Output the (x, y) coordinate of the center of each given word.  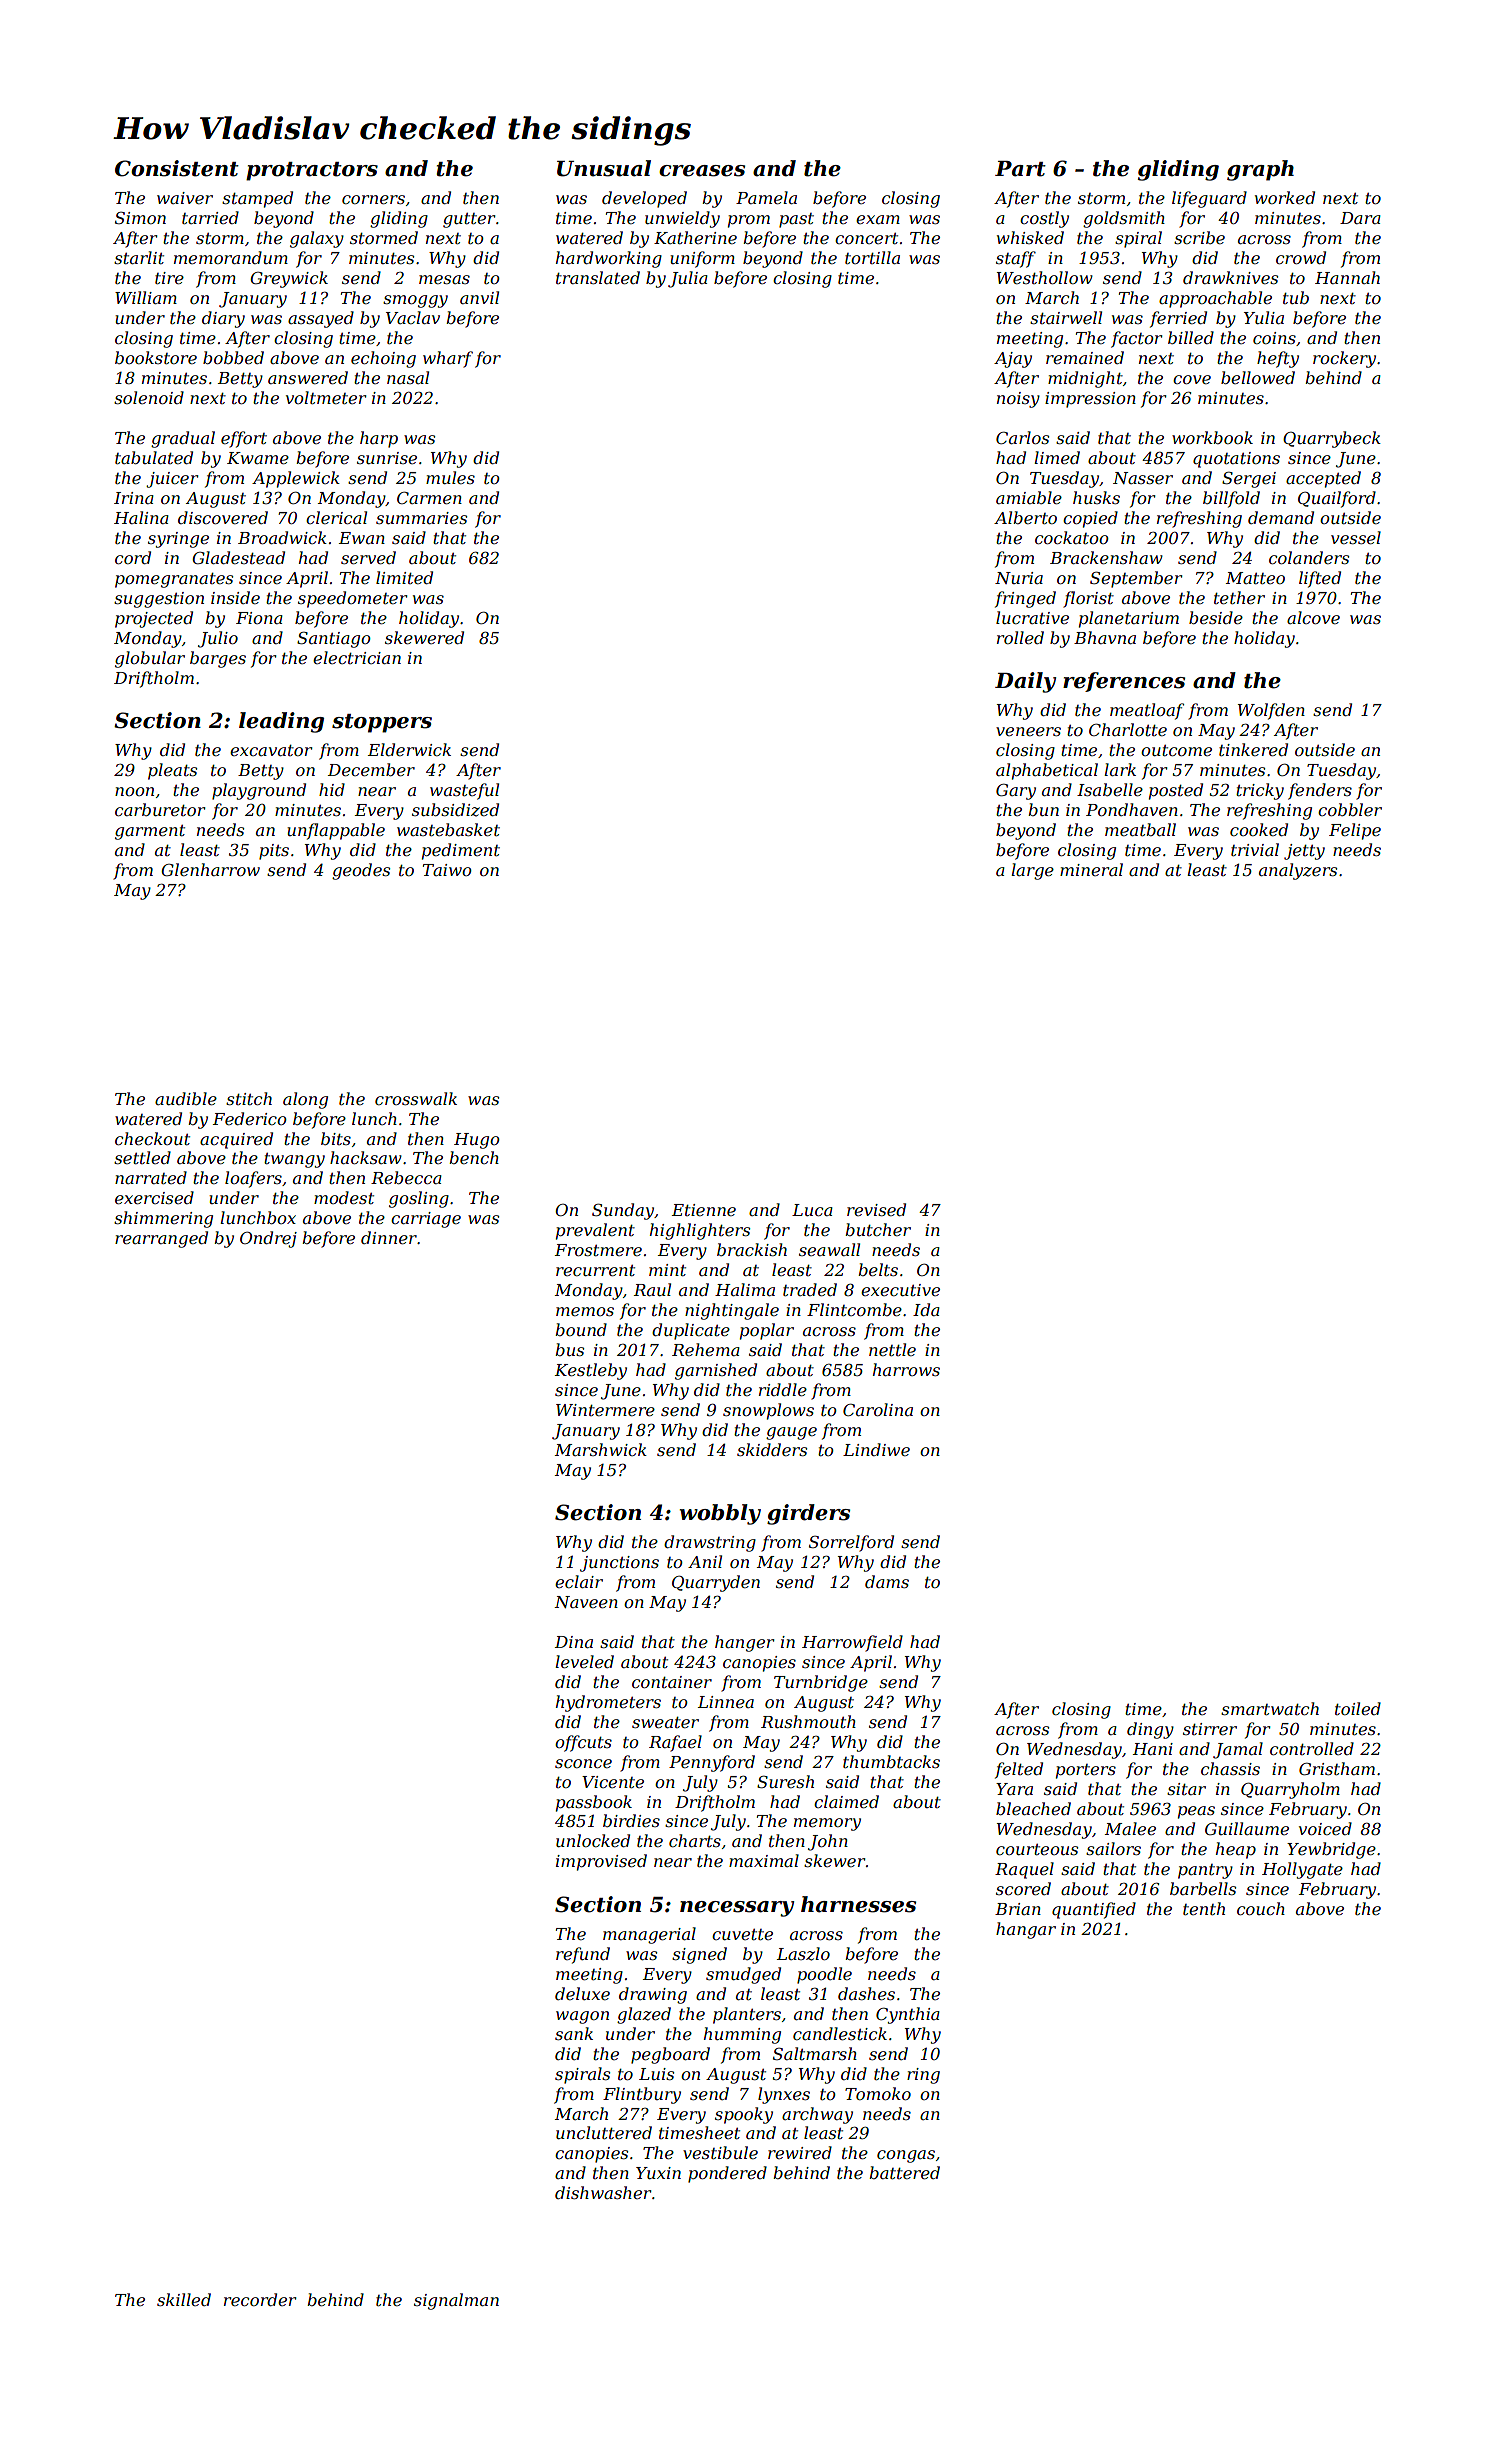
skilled (184, 2299)
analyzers (1298, 871)
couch (1261, 1908)
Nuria (1019, 578)
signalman (456, 2301)
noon (134, 791)
